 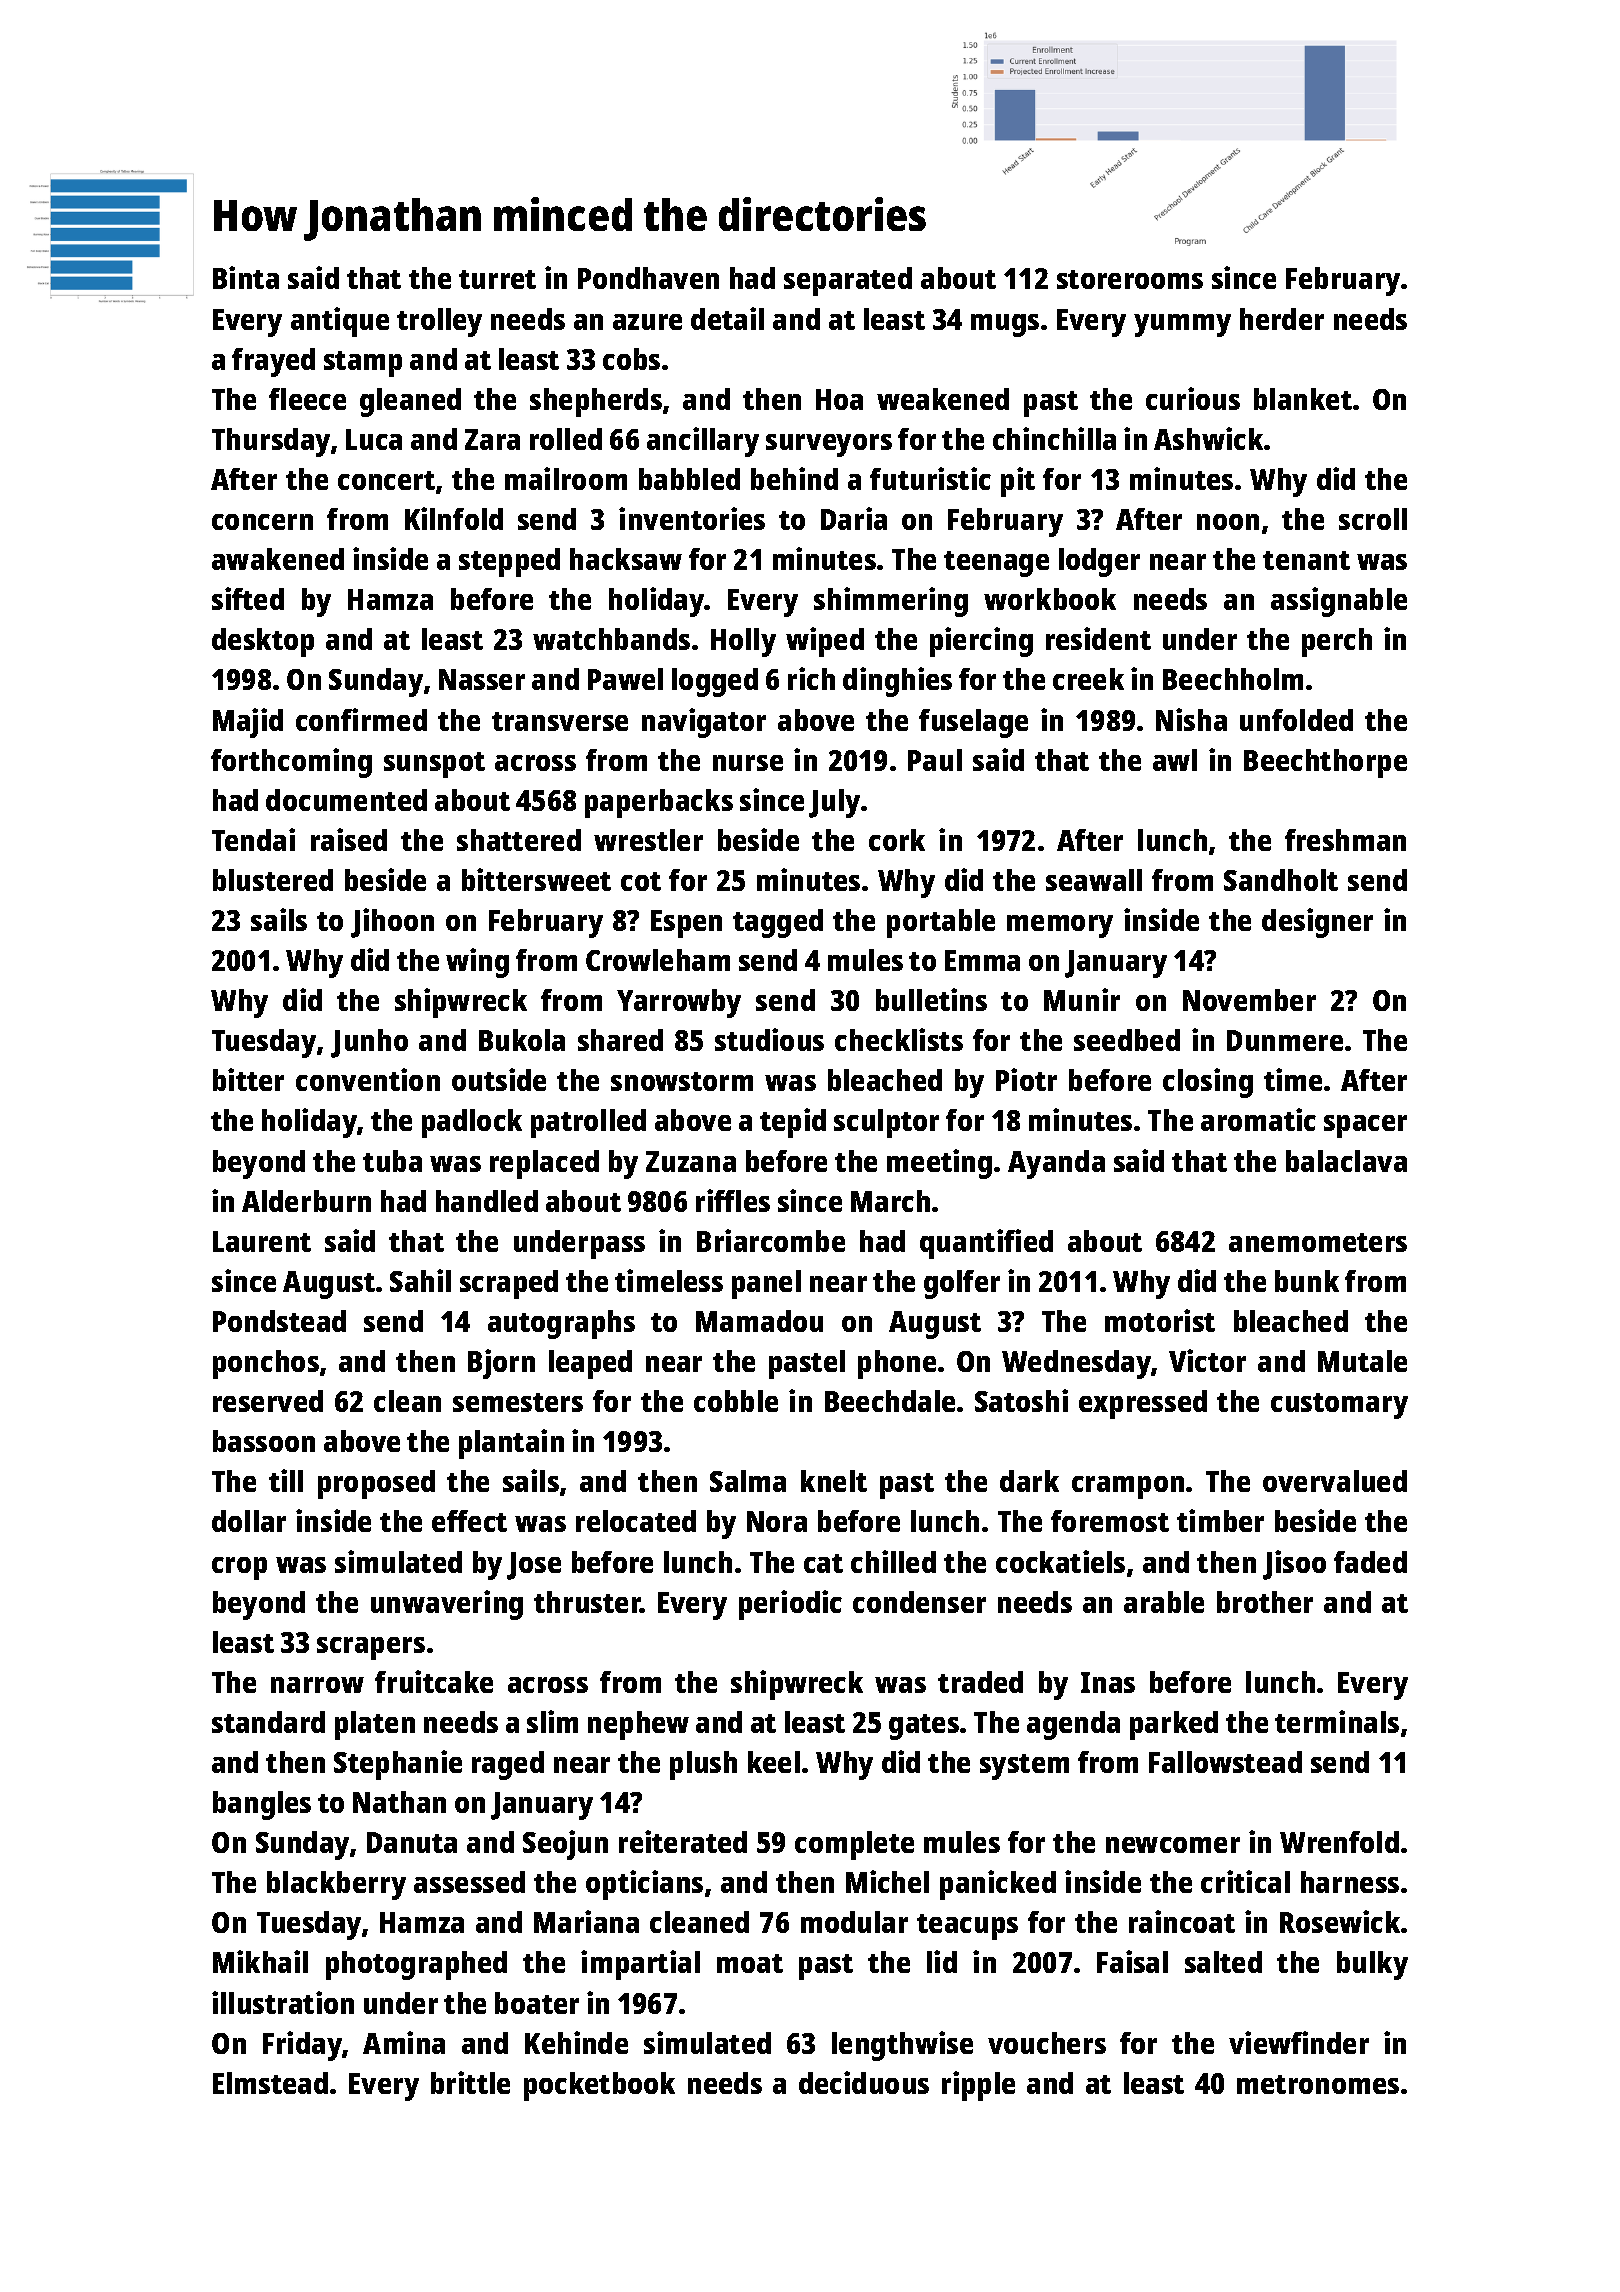 I want to click on Mamadou, so click(x=759, y=1321).
